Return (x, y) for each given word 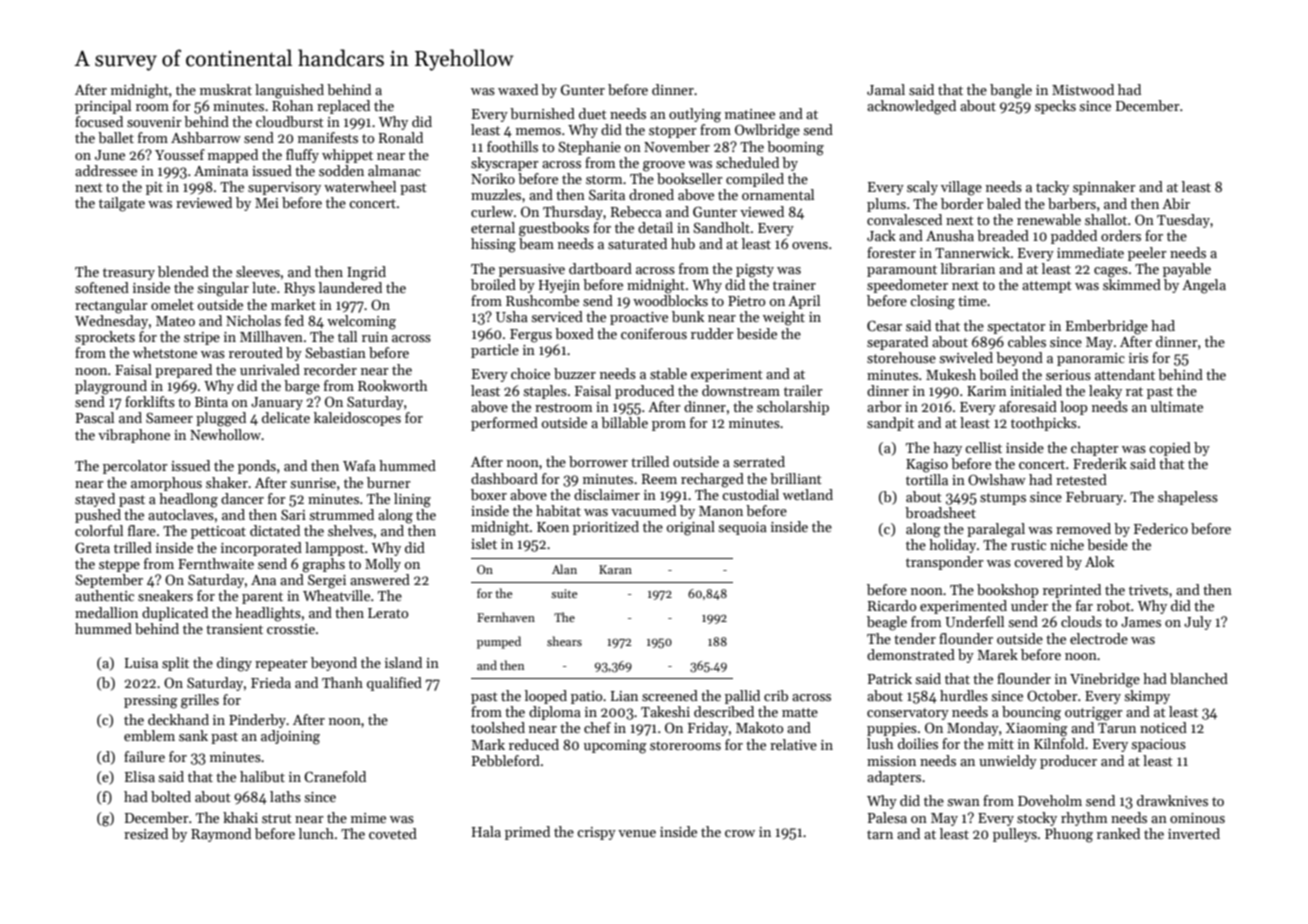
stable (668, 373)
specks (1055, 107)
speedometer (907, 286)
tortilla (927, 479)
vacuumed (643, 510)
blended (183, 271)
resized (146, 833)
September (109, 581)
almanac (394, 170)
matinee (750, 114)
